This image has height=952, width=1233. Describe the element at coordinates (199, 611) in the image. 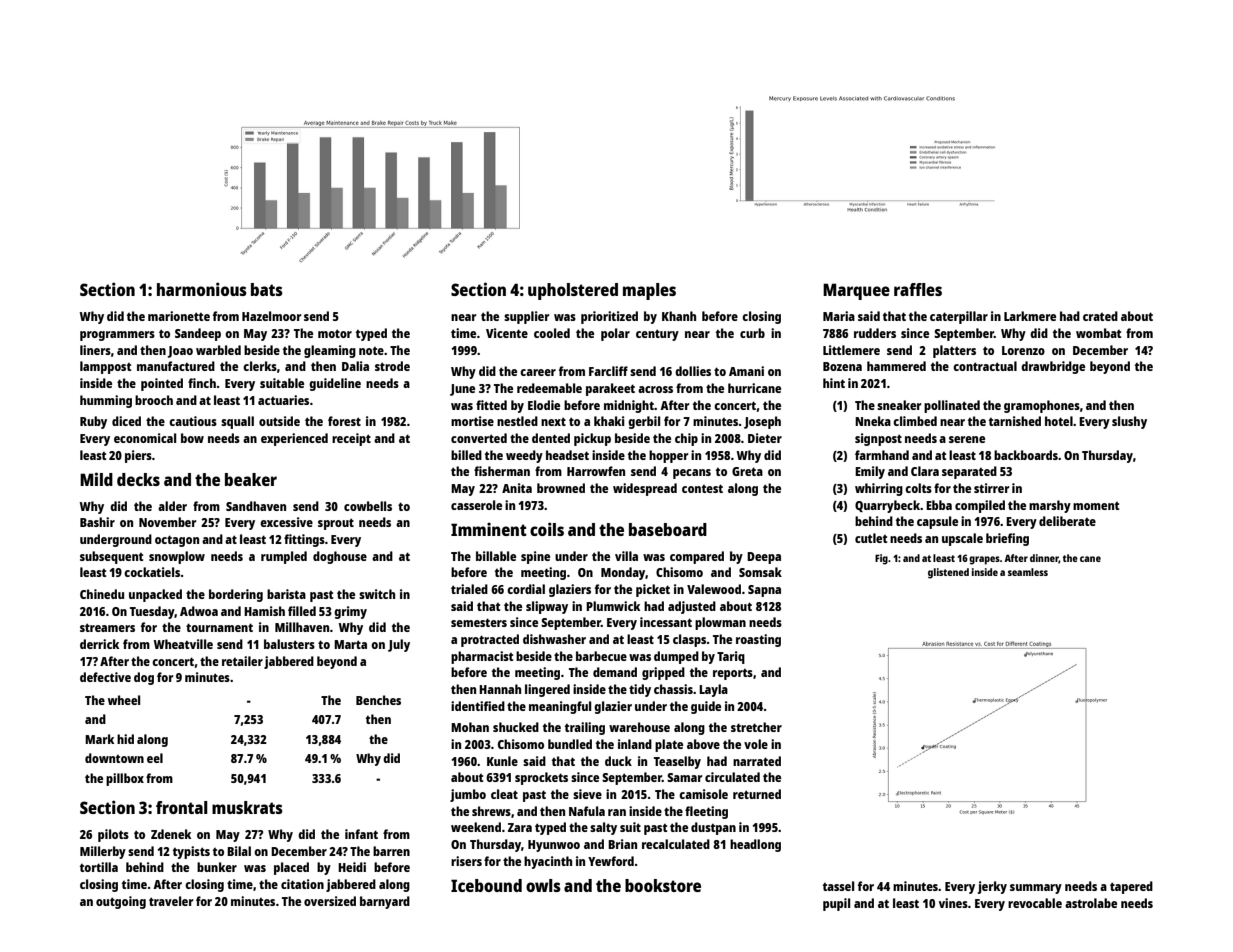

I see `Adwoa` at that location.
